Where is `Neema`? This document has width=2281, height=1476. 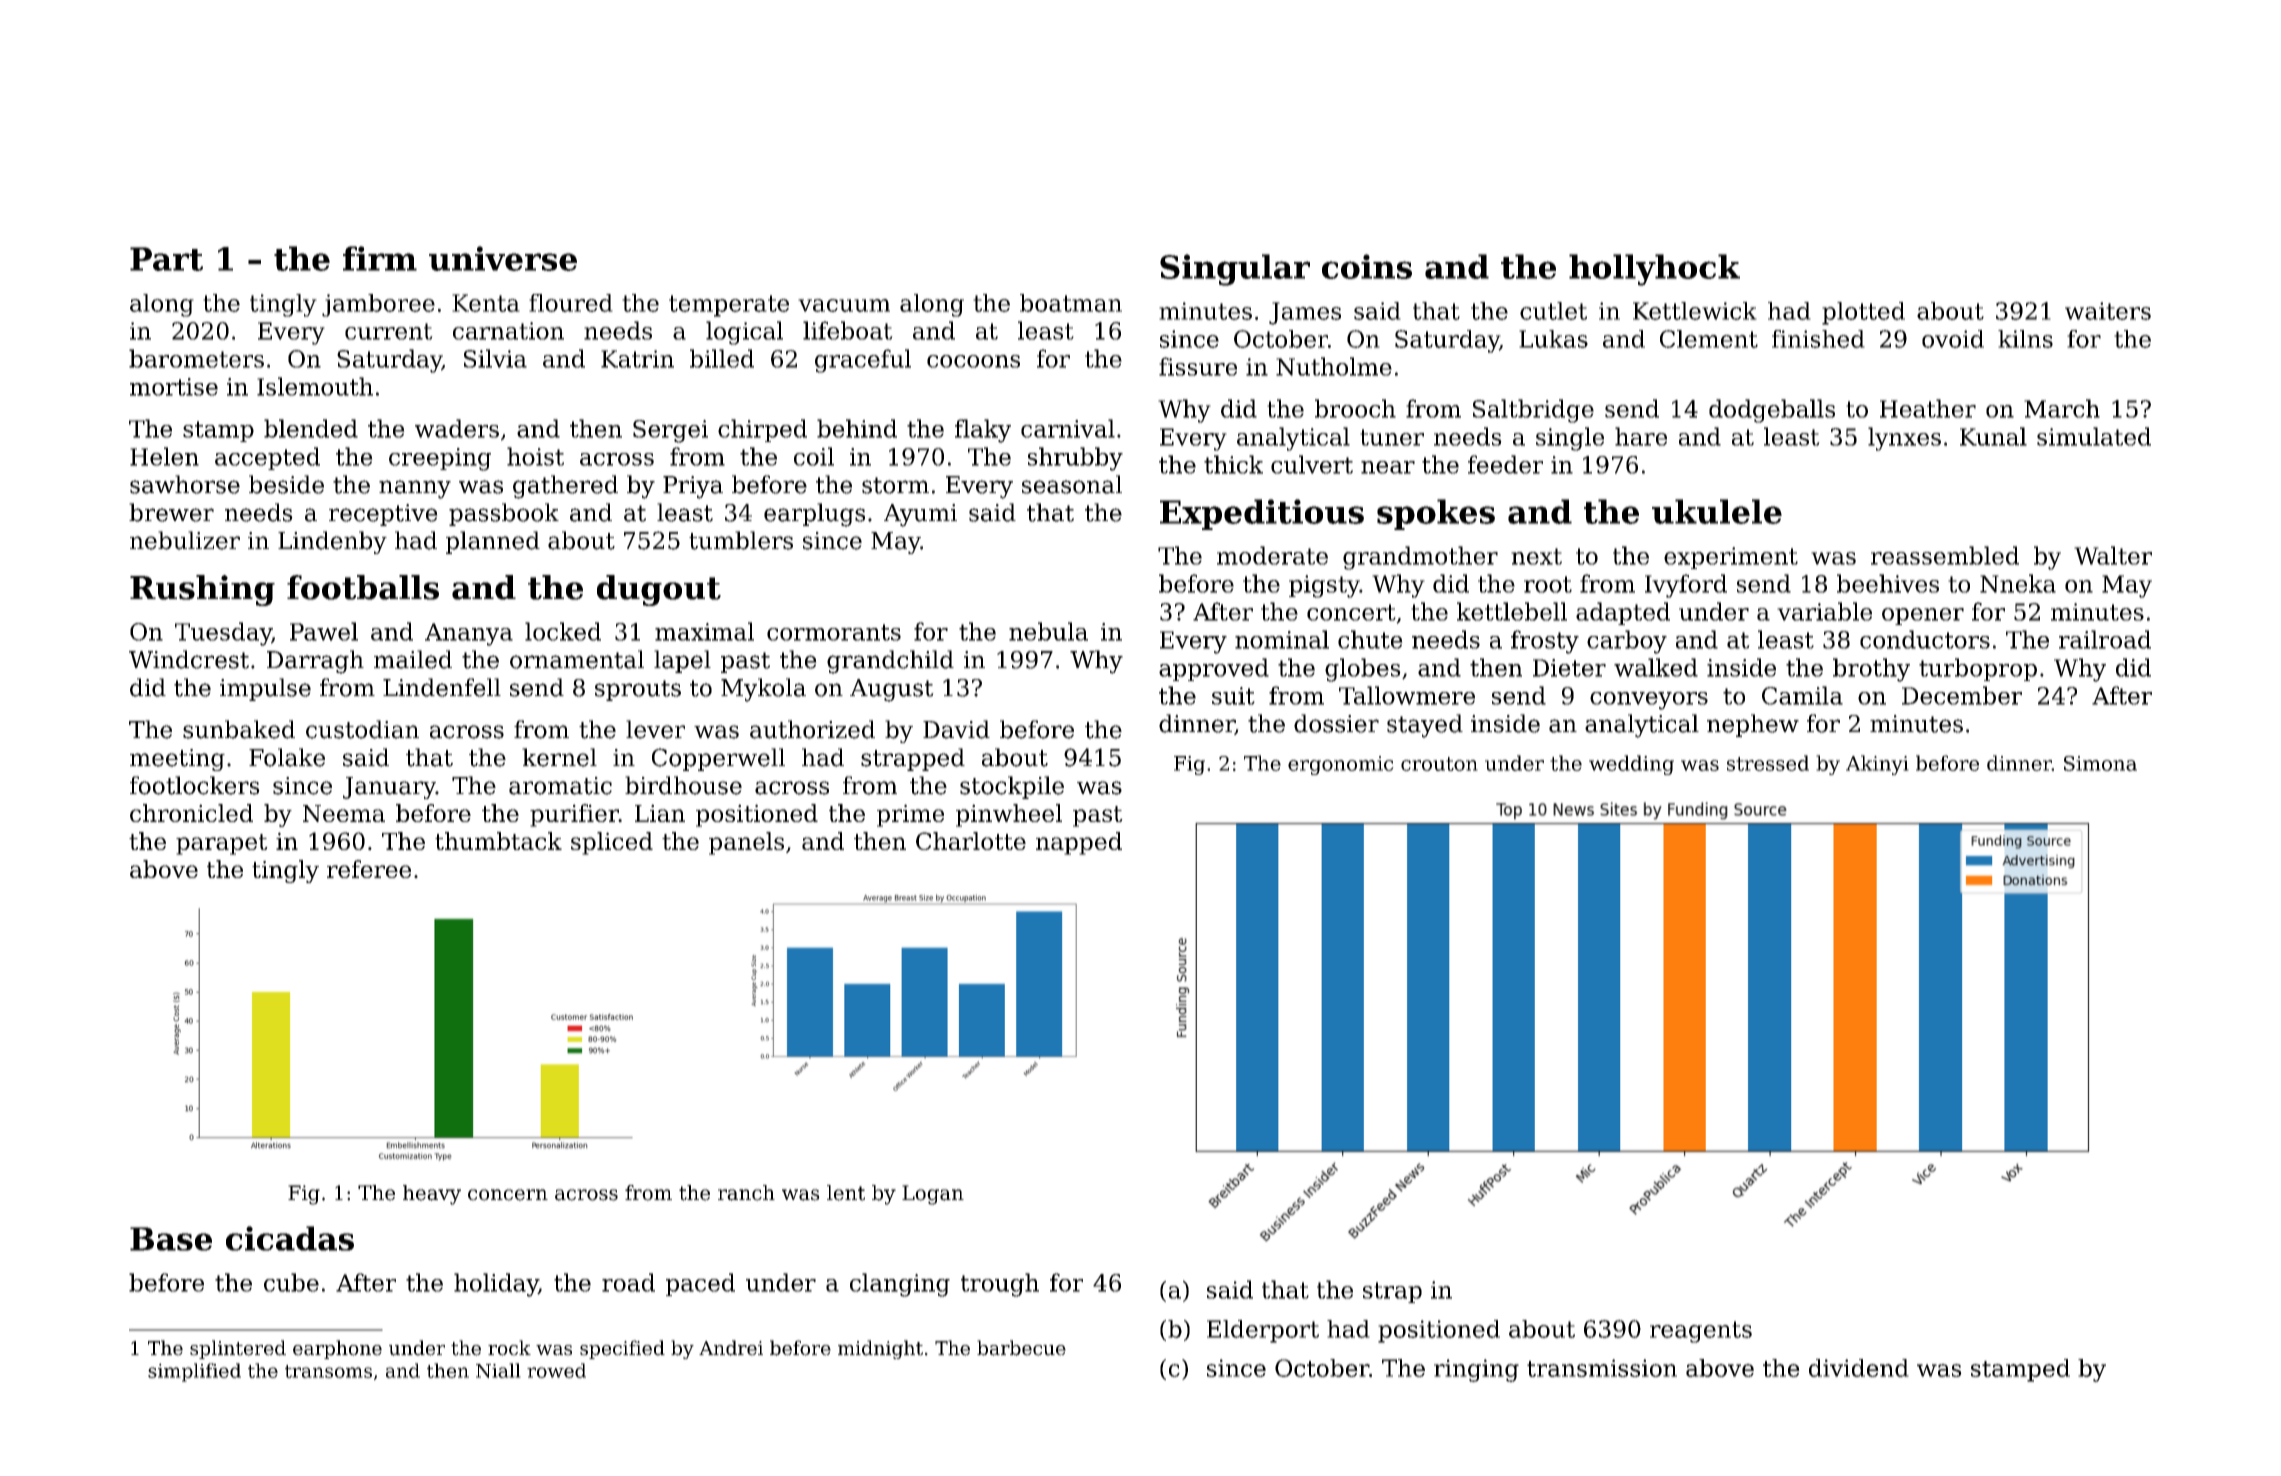
Neema is located at coordinates (344, 813).
